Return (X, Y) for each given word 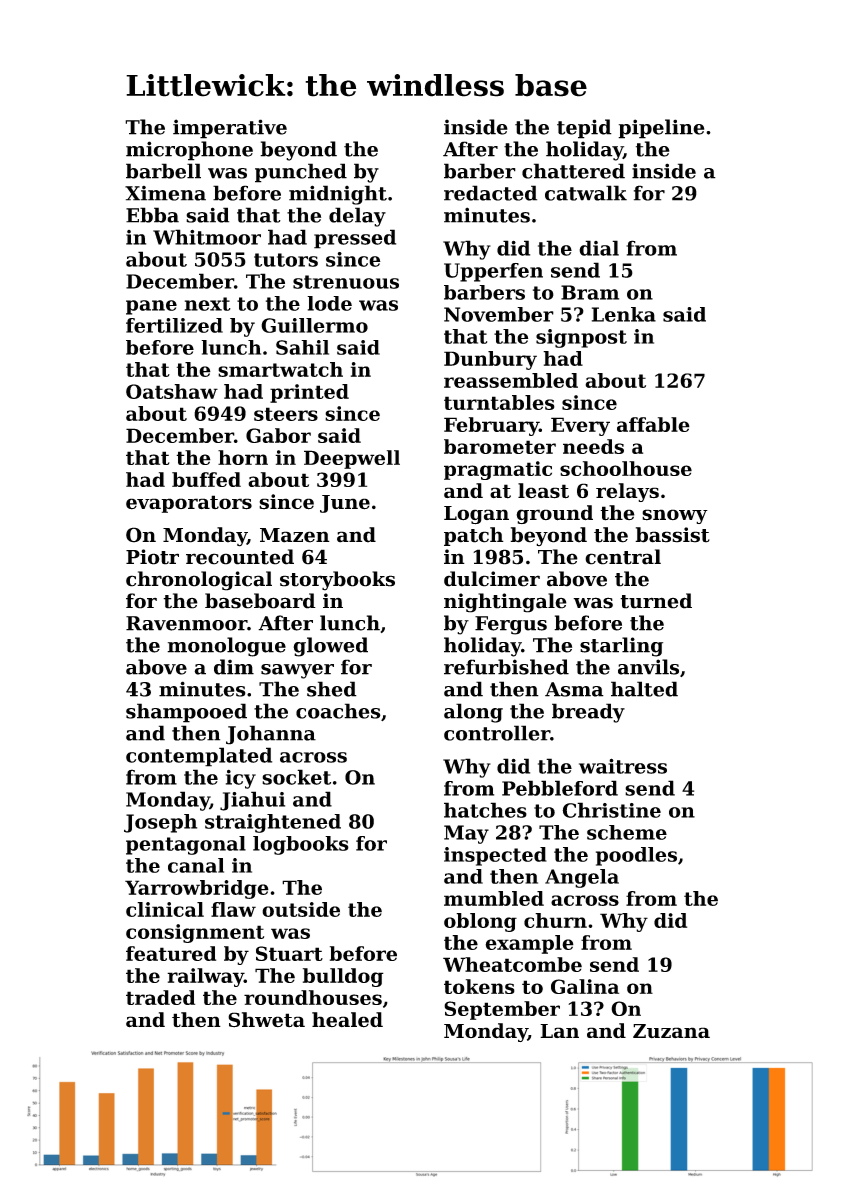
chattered (573, 171)
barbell (163, 171)
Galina (585, 986)
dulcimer (492, 579)
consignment (195, 933)
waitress (623, 766)
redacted (490, 193)
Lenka (624, 314)
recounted (240, 557)
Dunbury (490, 360)
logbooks (301, 845)
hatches (485, 810)
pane (151, 307)
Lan (559, 1031)
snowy (675, 516)
